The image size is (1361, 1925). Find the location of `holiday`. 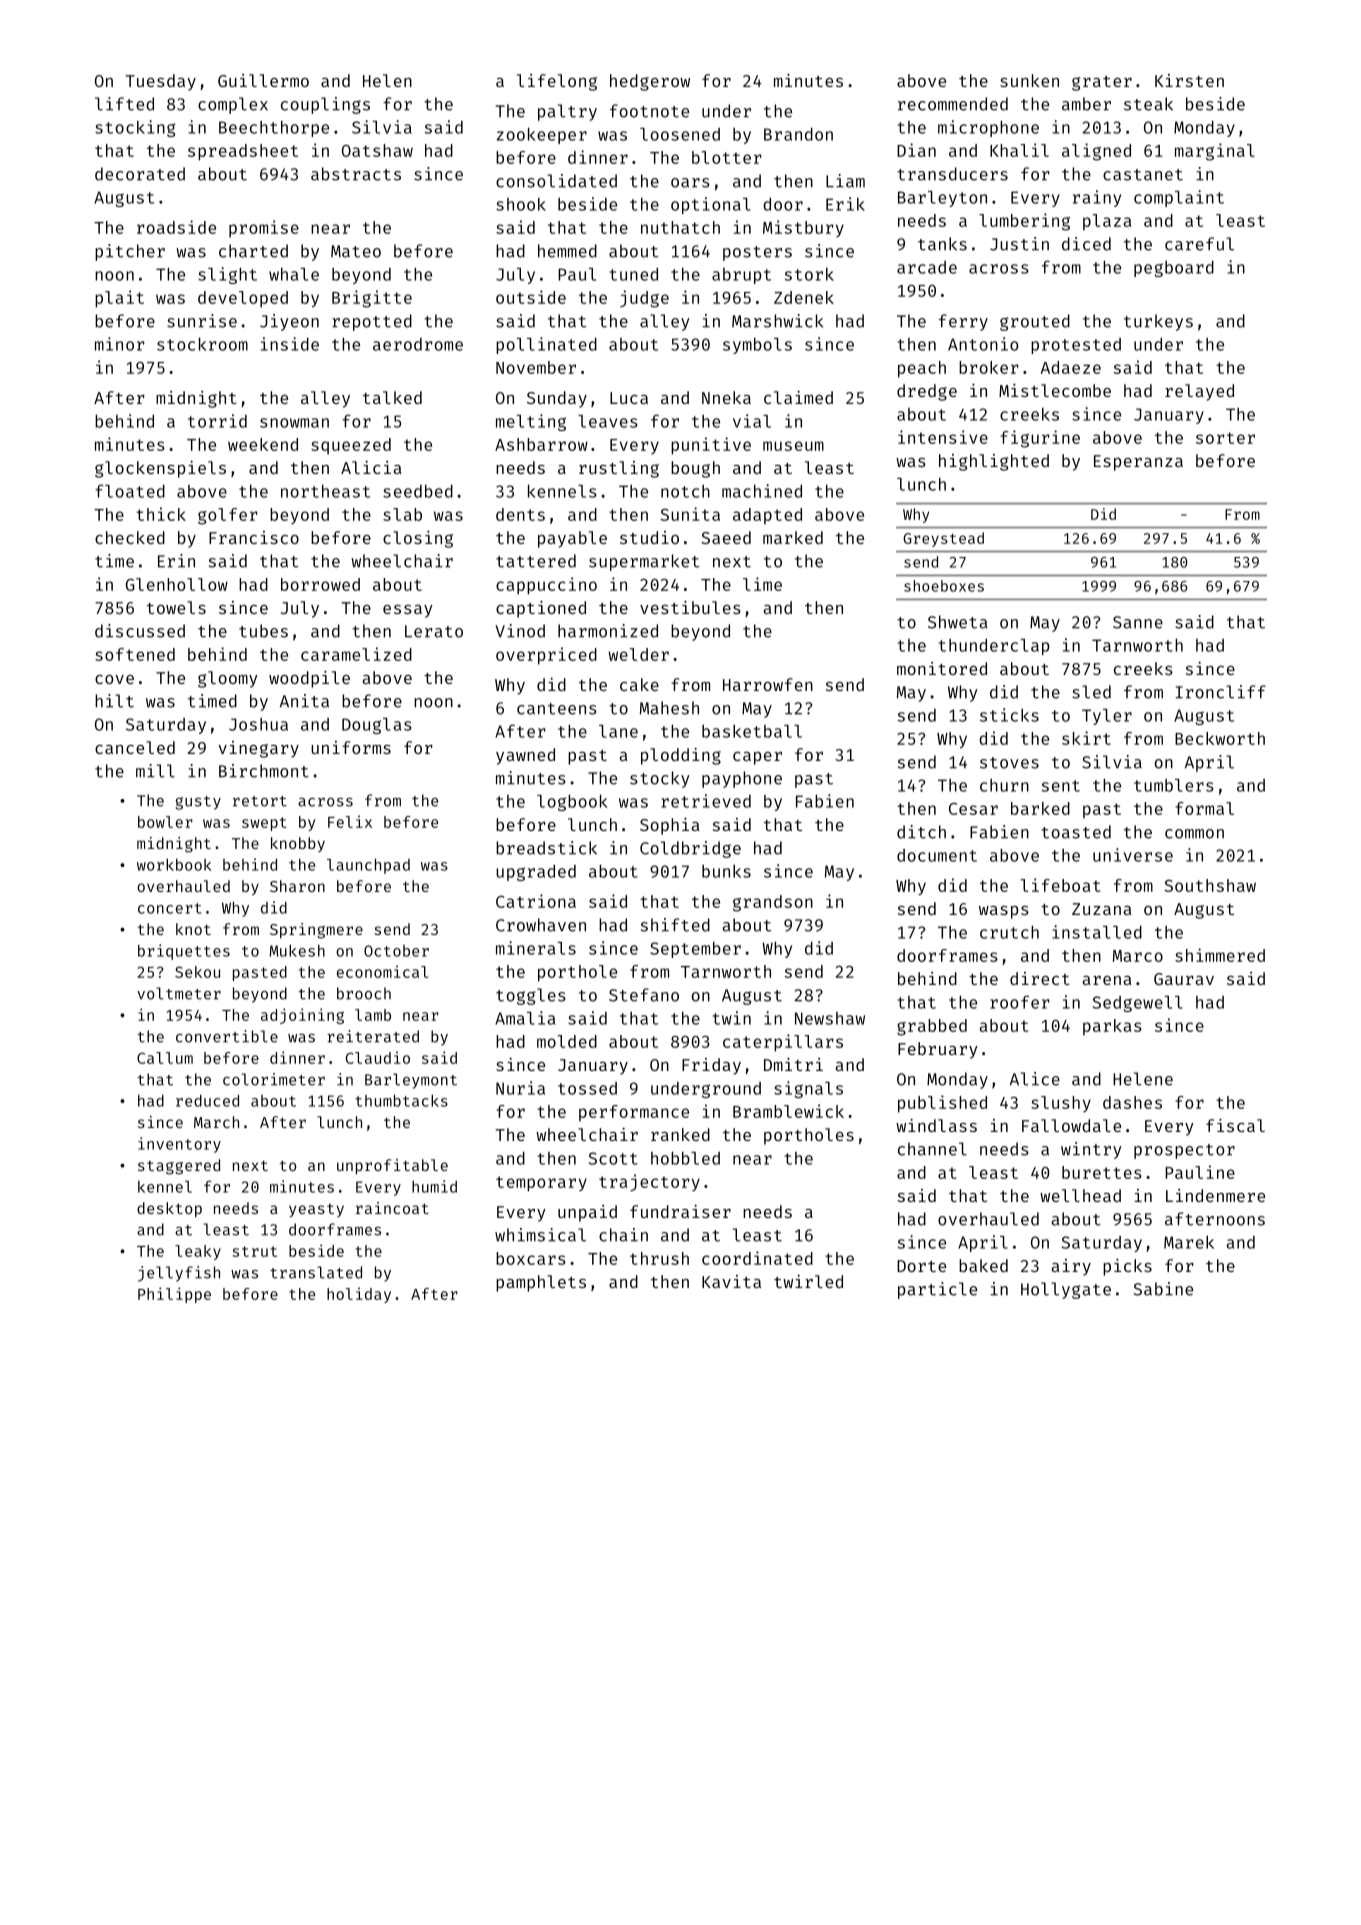

holiday is located at coordinates (359, 1295).
